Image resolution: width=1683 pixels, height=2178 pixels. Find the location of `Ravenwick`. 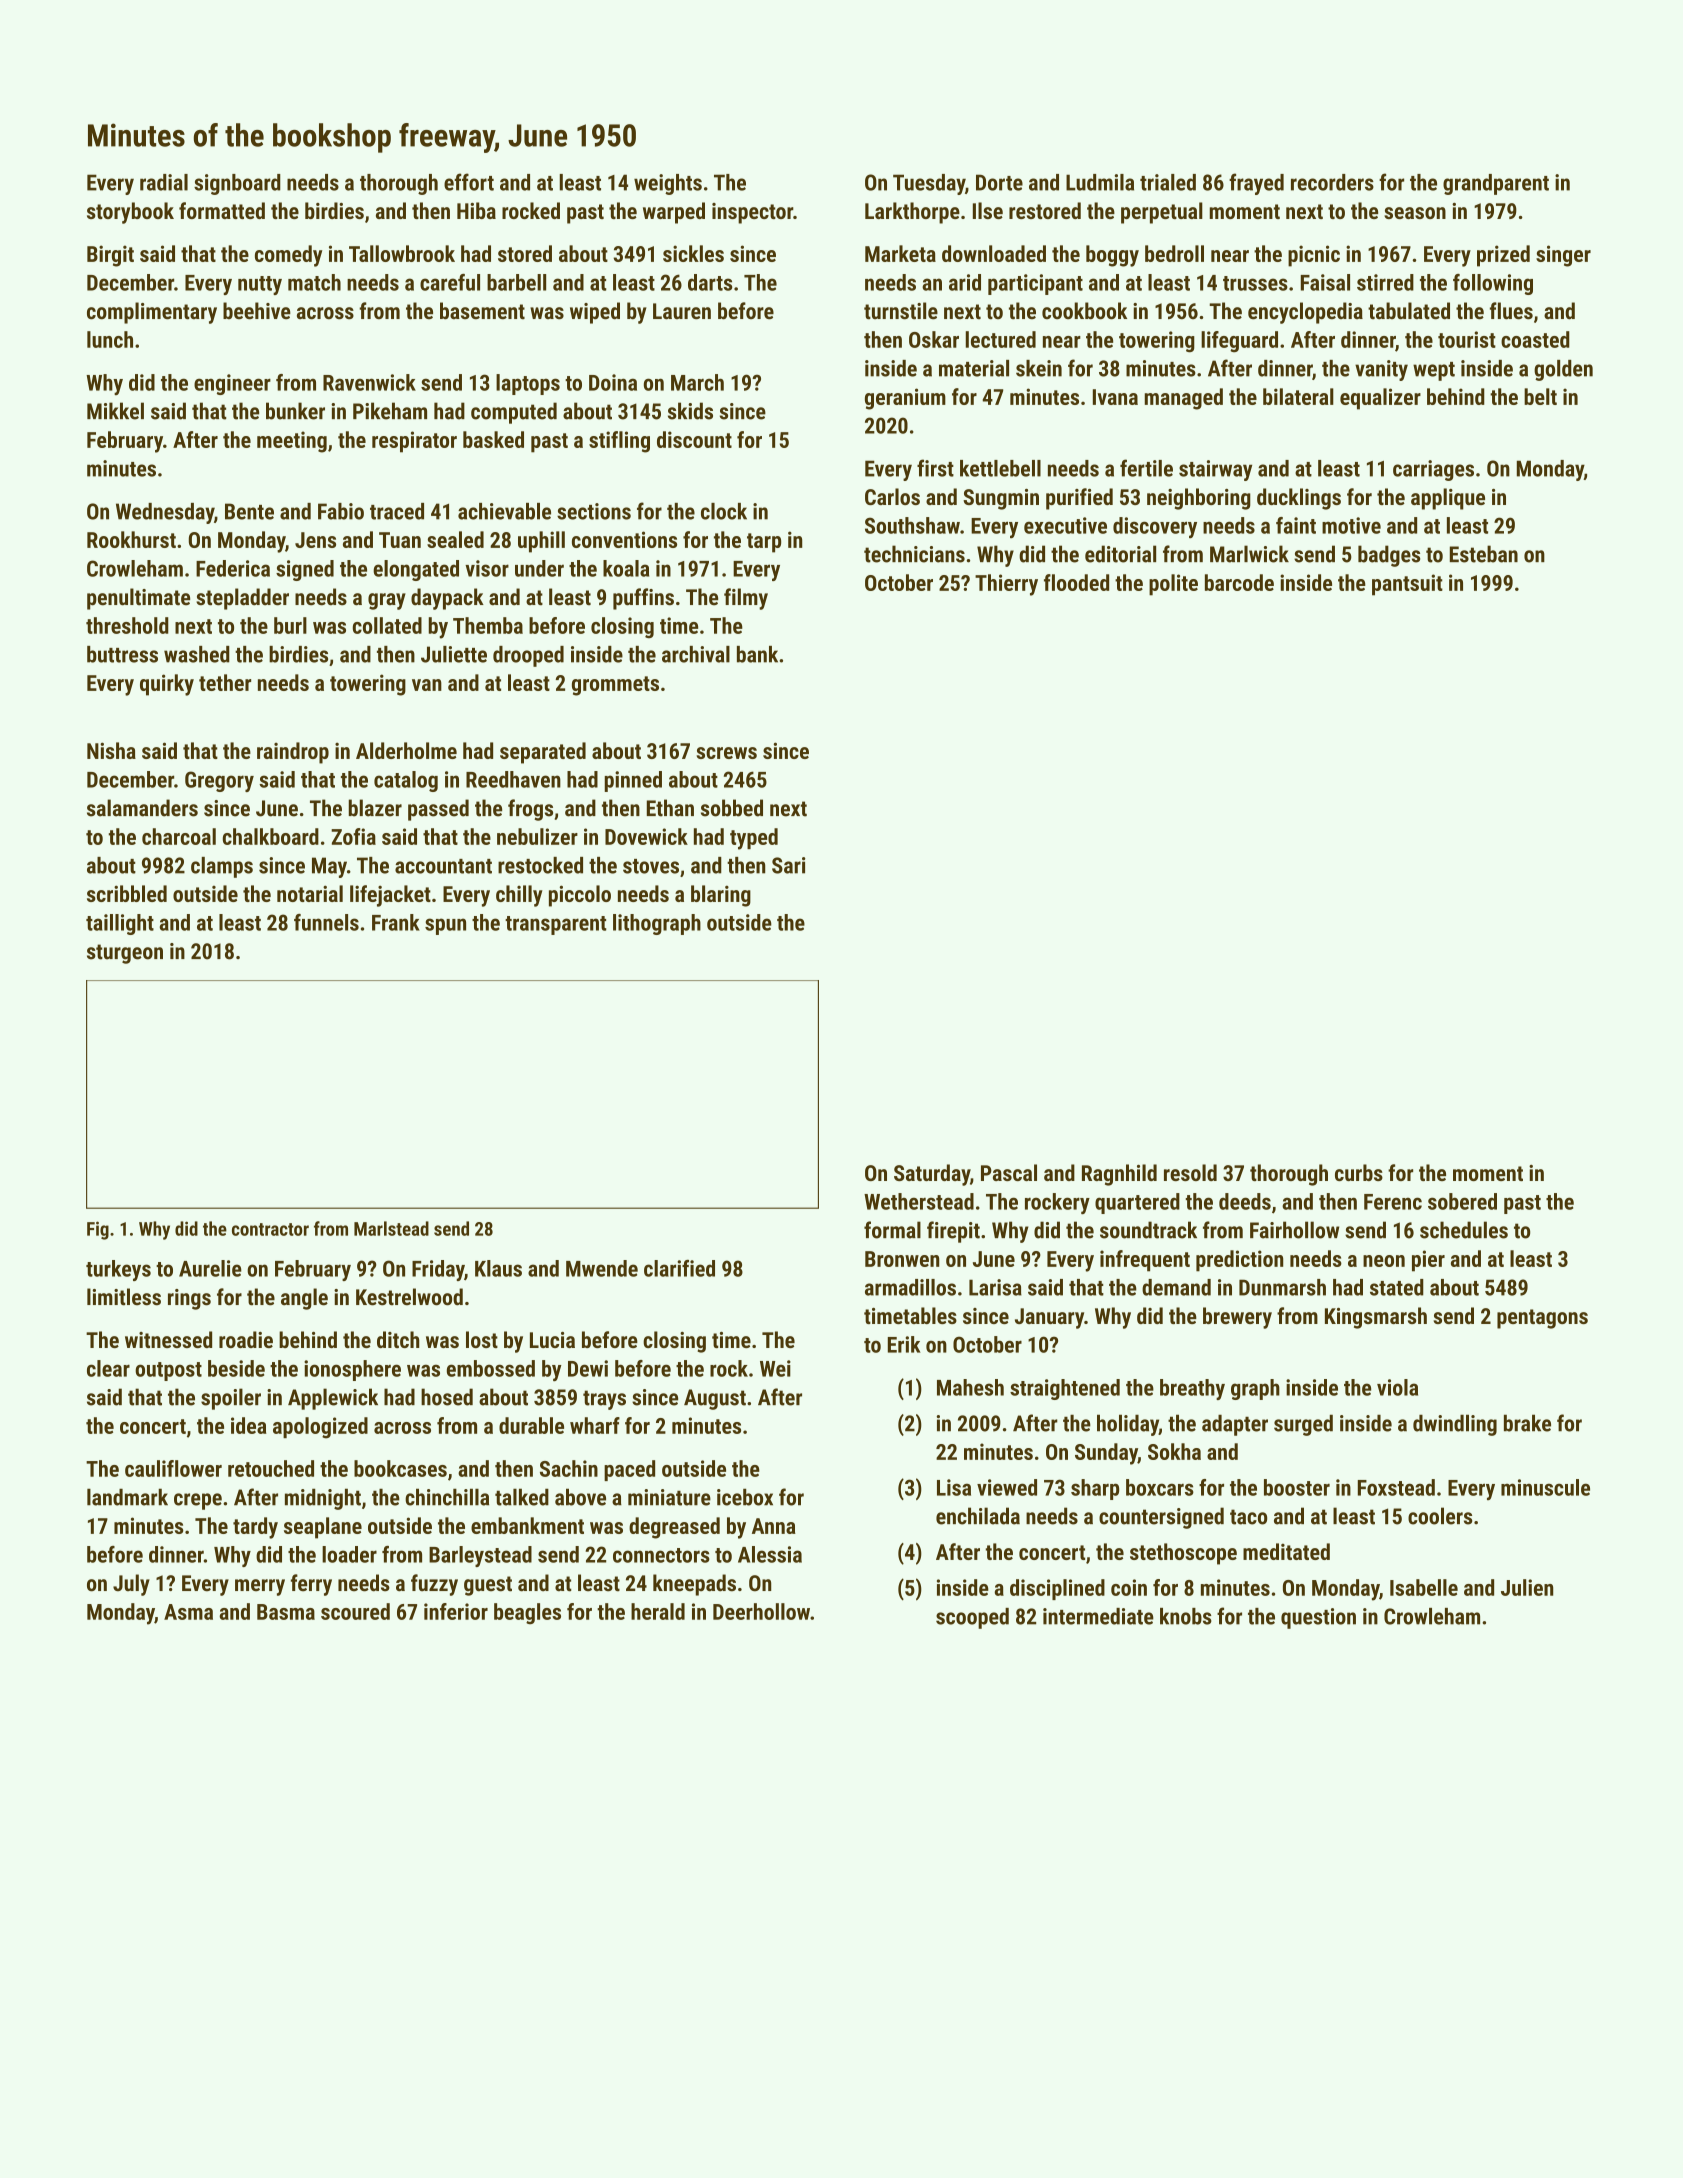

Ravenwick is located at coordinates (369, 382).
